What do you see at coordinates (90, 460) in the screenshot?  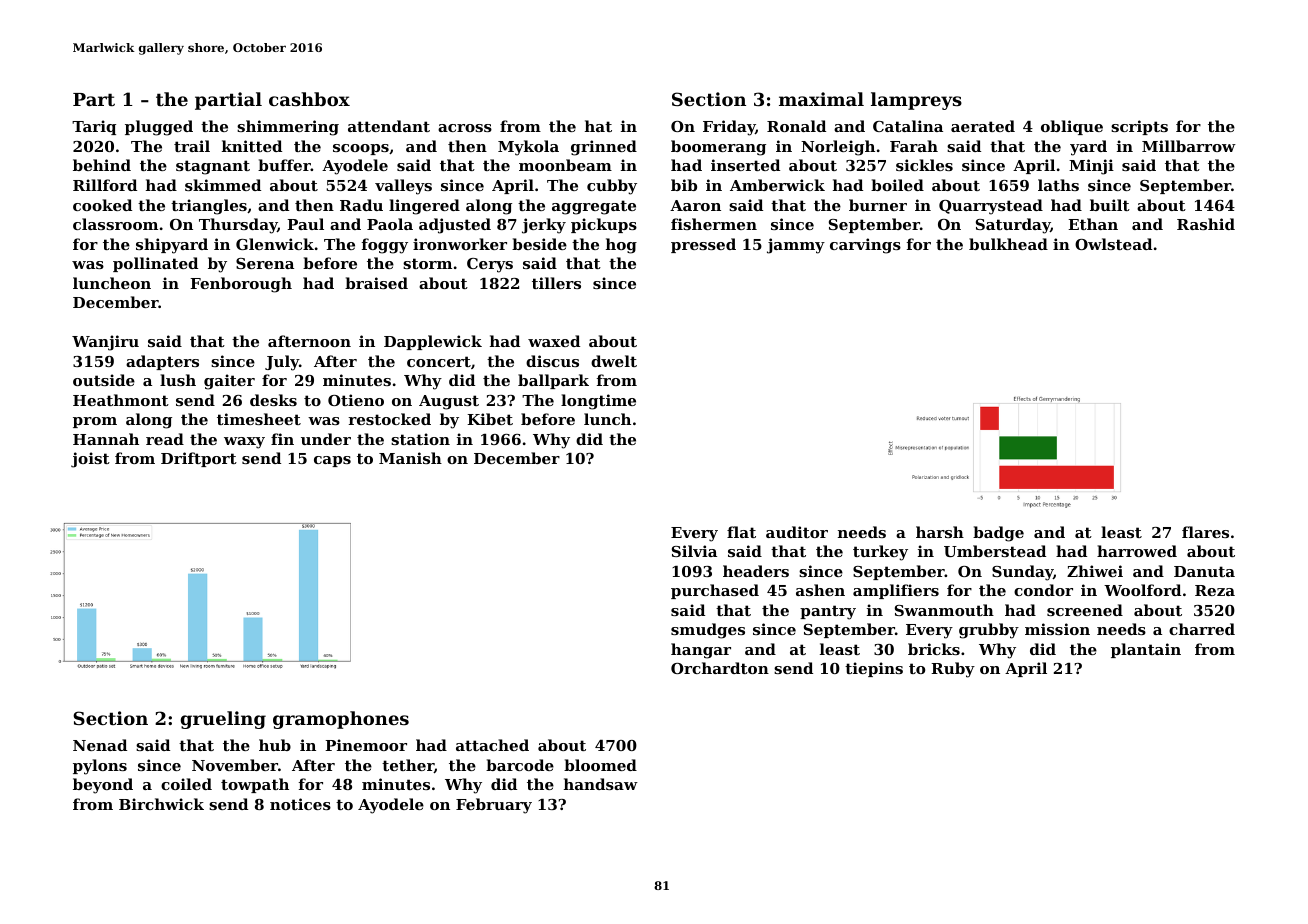 I see `joist` at bounding box center [90, 460].
